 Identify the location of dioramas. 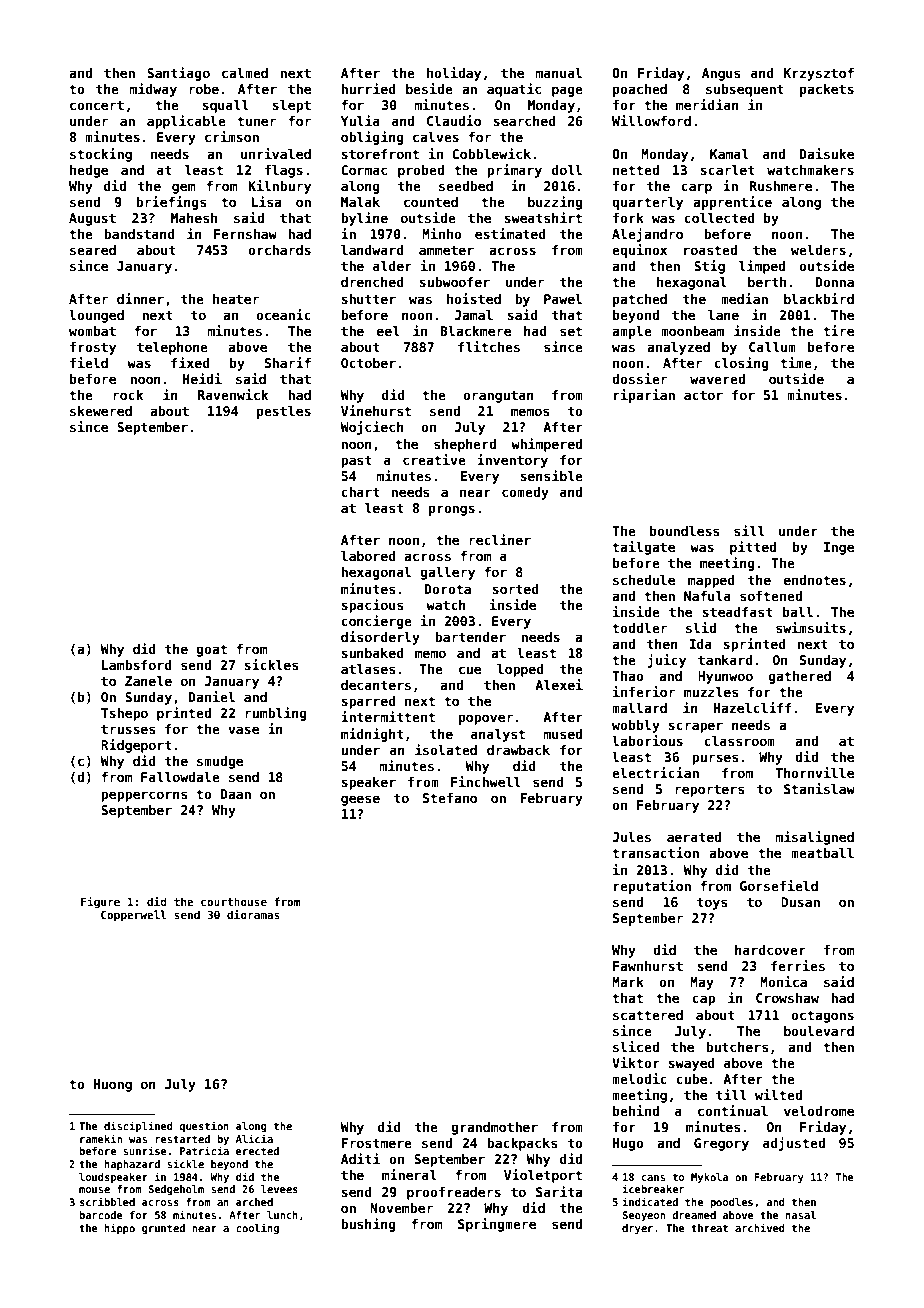
(253, 914).
